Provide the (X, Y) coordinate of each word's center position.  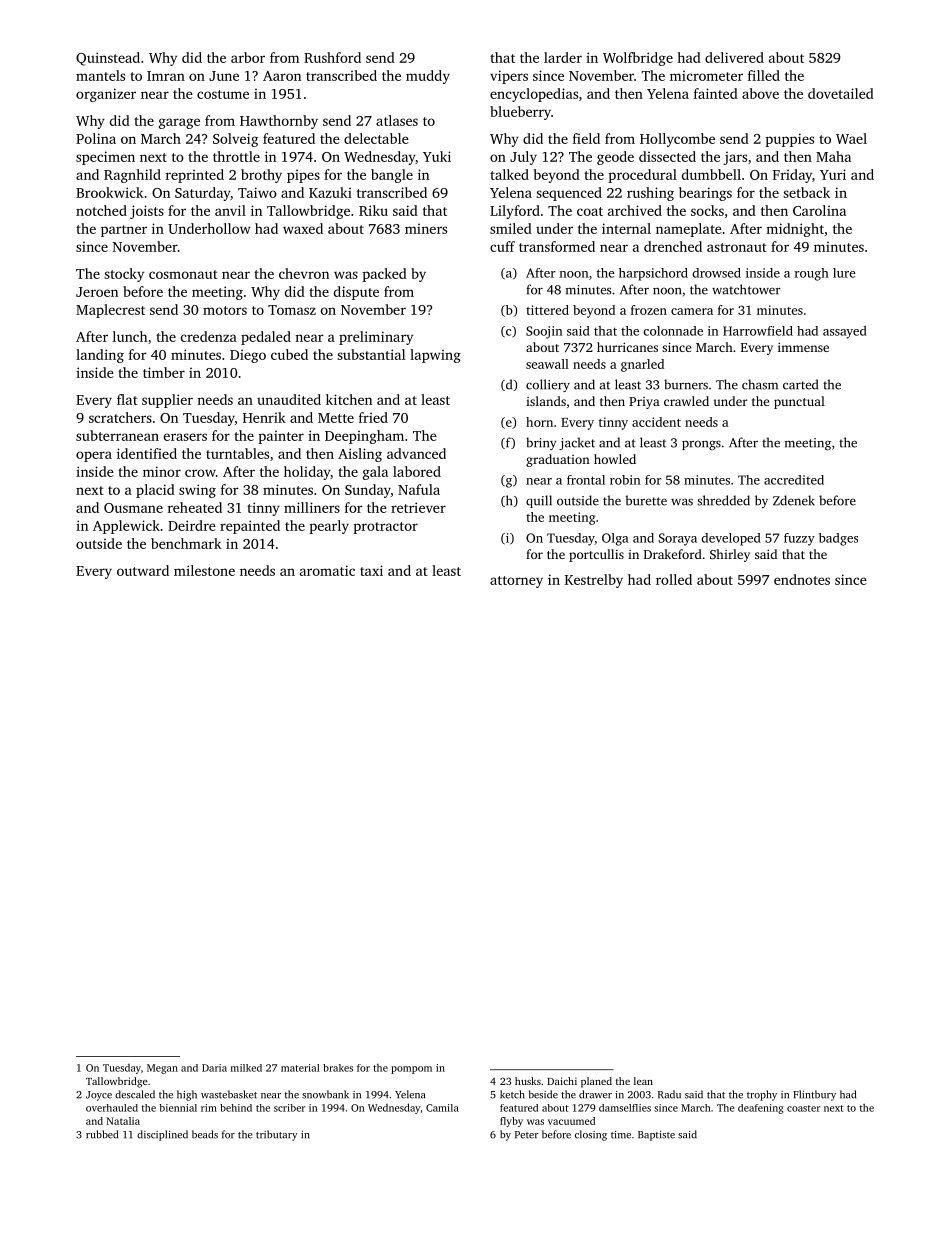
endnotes (802, 579)
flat (127, 399)
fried (373, 417)
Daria (214, 1068)
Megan (162, 1069)
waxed (303, 228)
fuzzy (799, 539)
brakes (338, 1068)
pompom (411, 1070)
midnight (795, 230)
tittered (547, 310)
